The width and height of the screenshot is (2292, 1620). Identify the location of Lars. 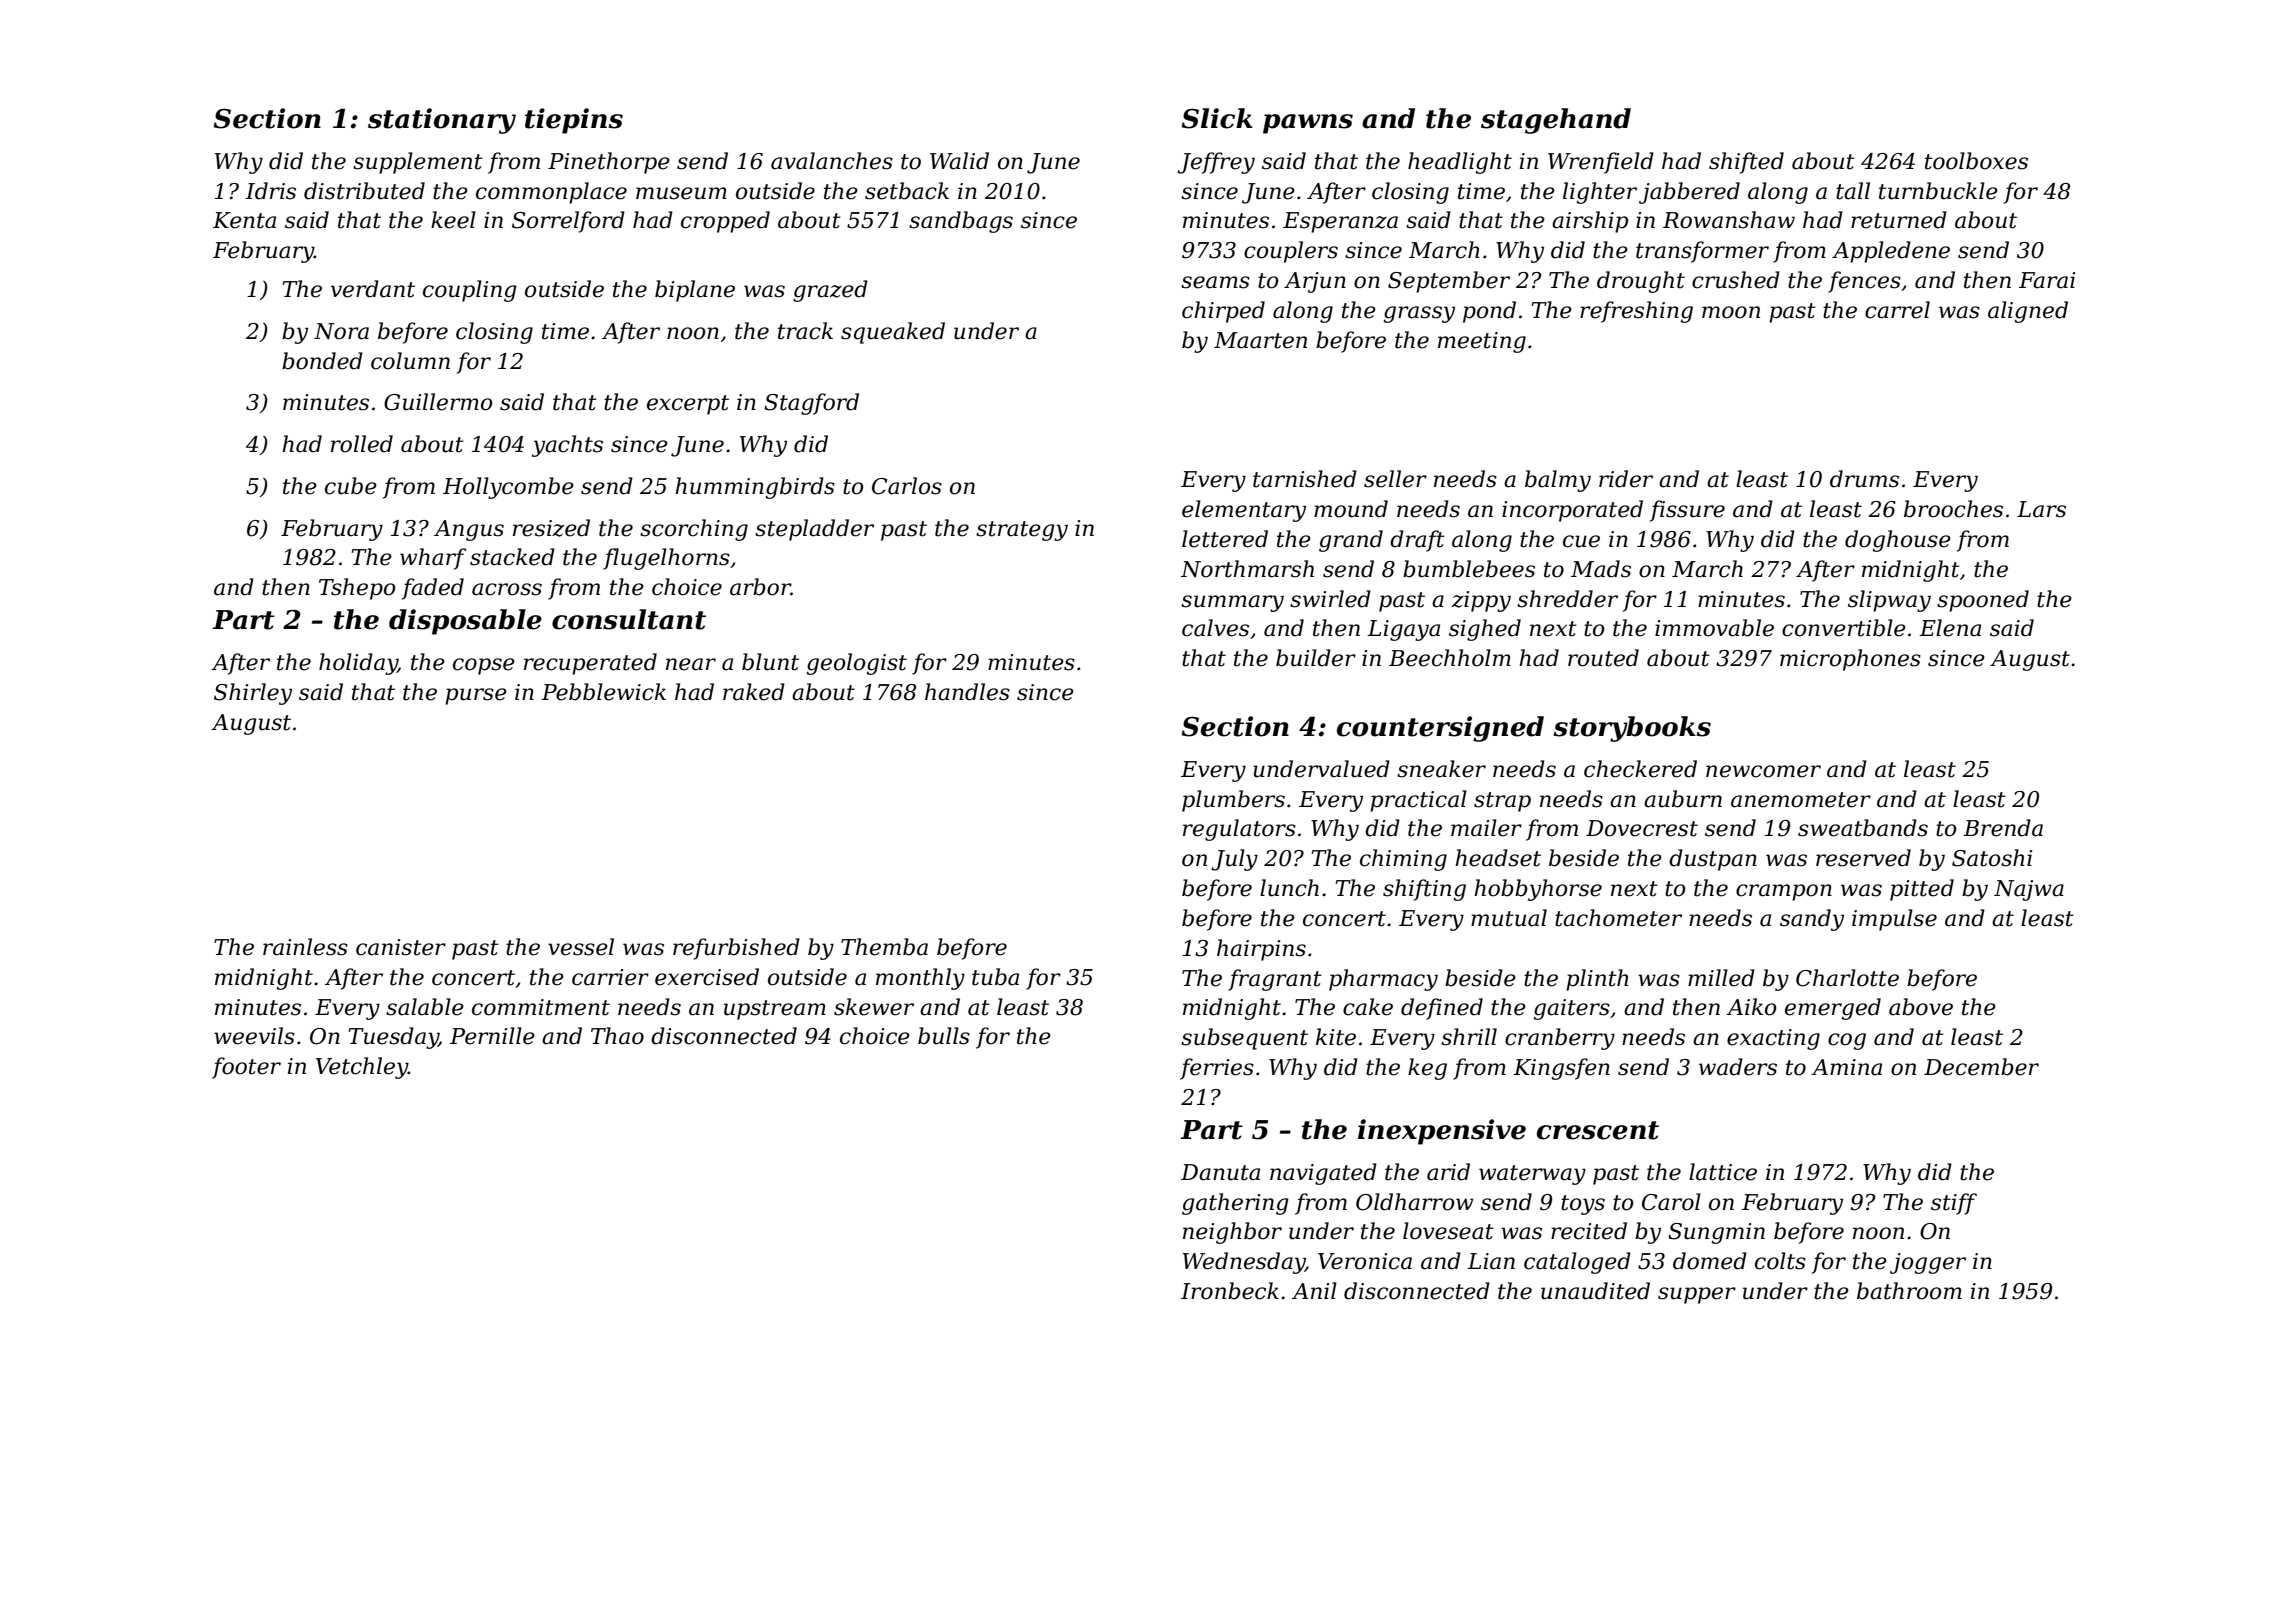
(2041, 509).
